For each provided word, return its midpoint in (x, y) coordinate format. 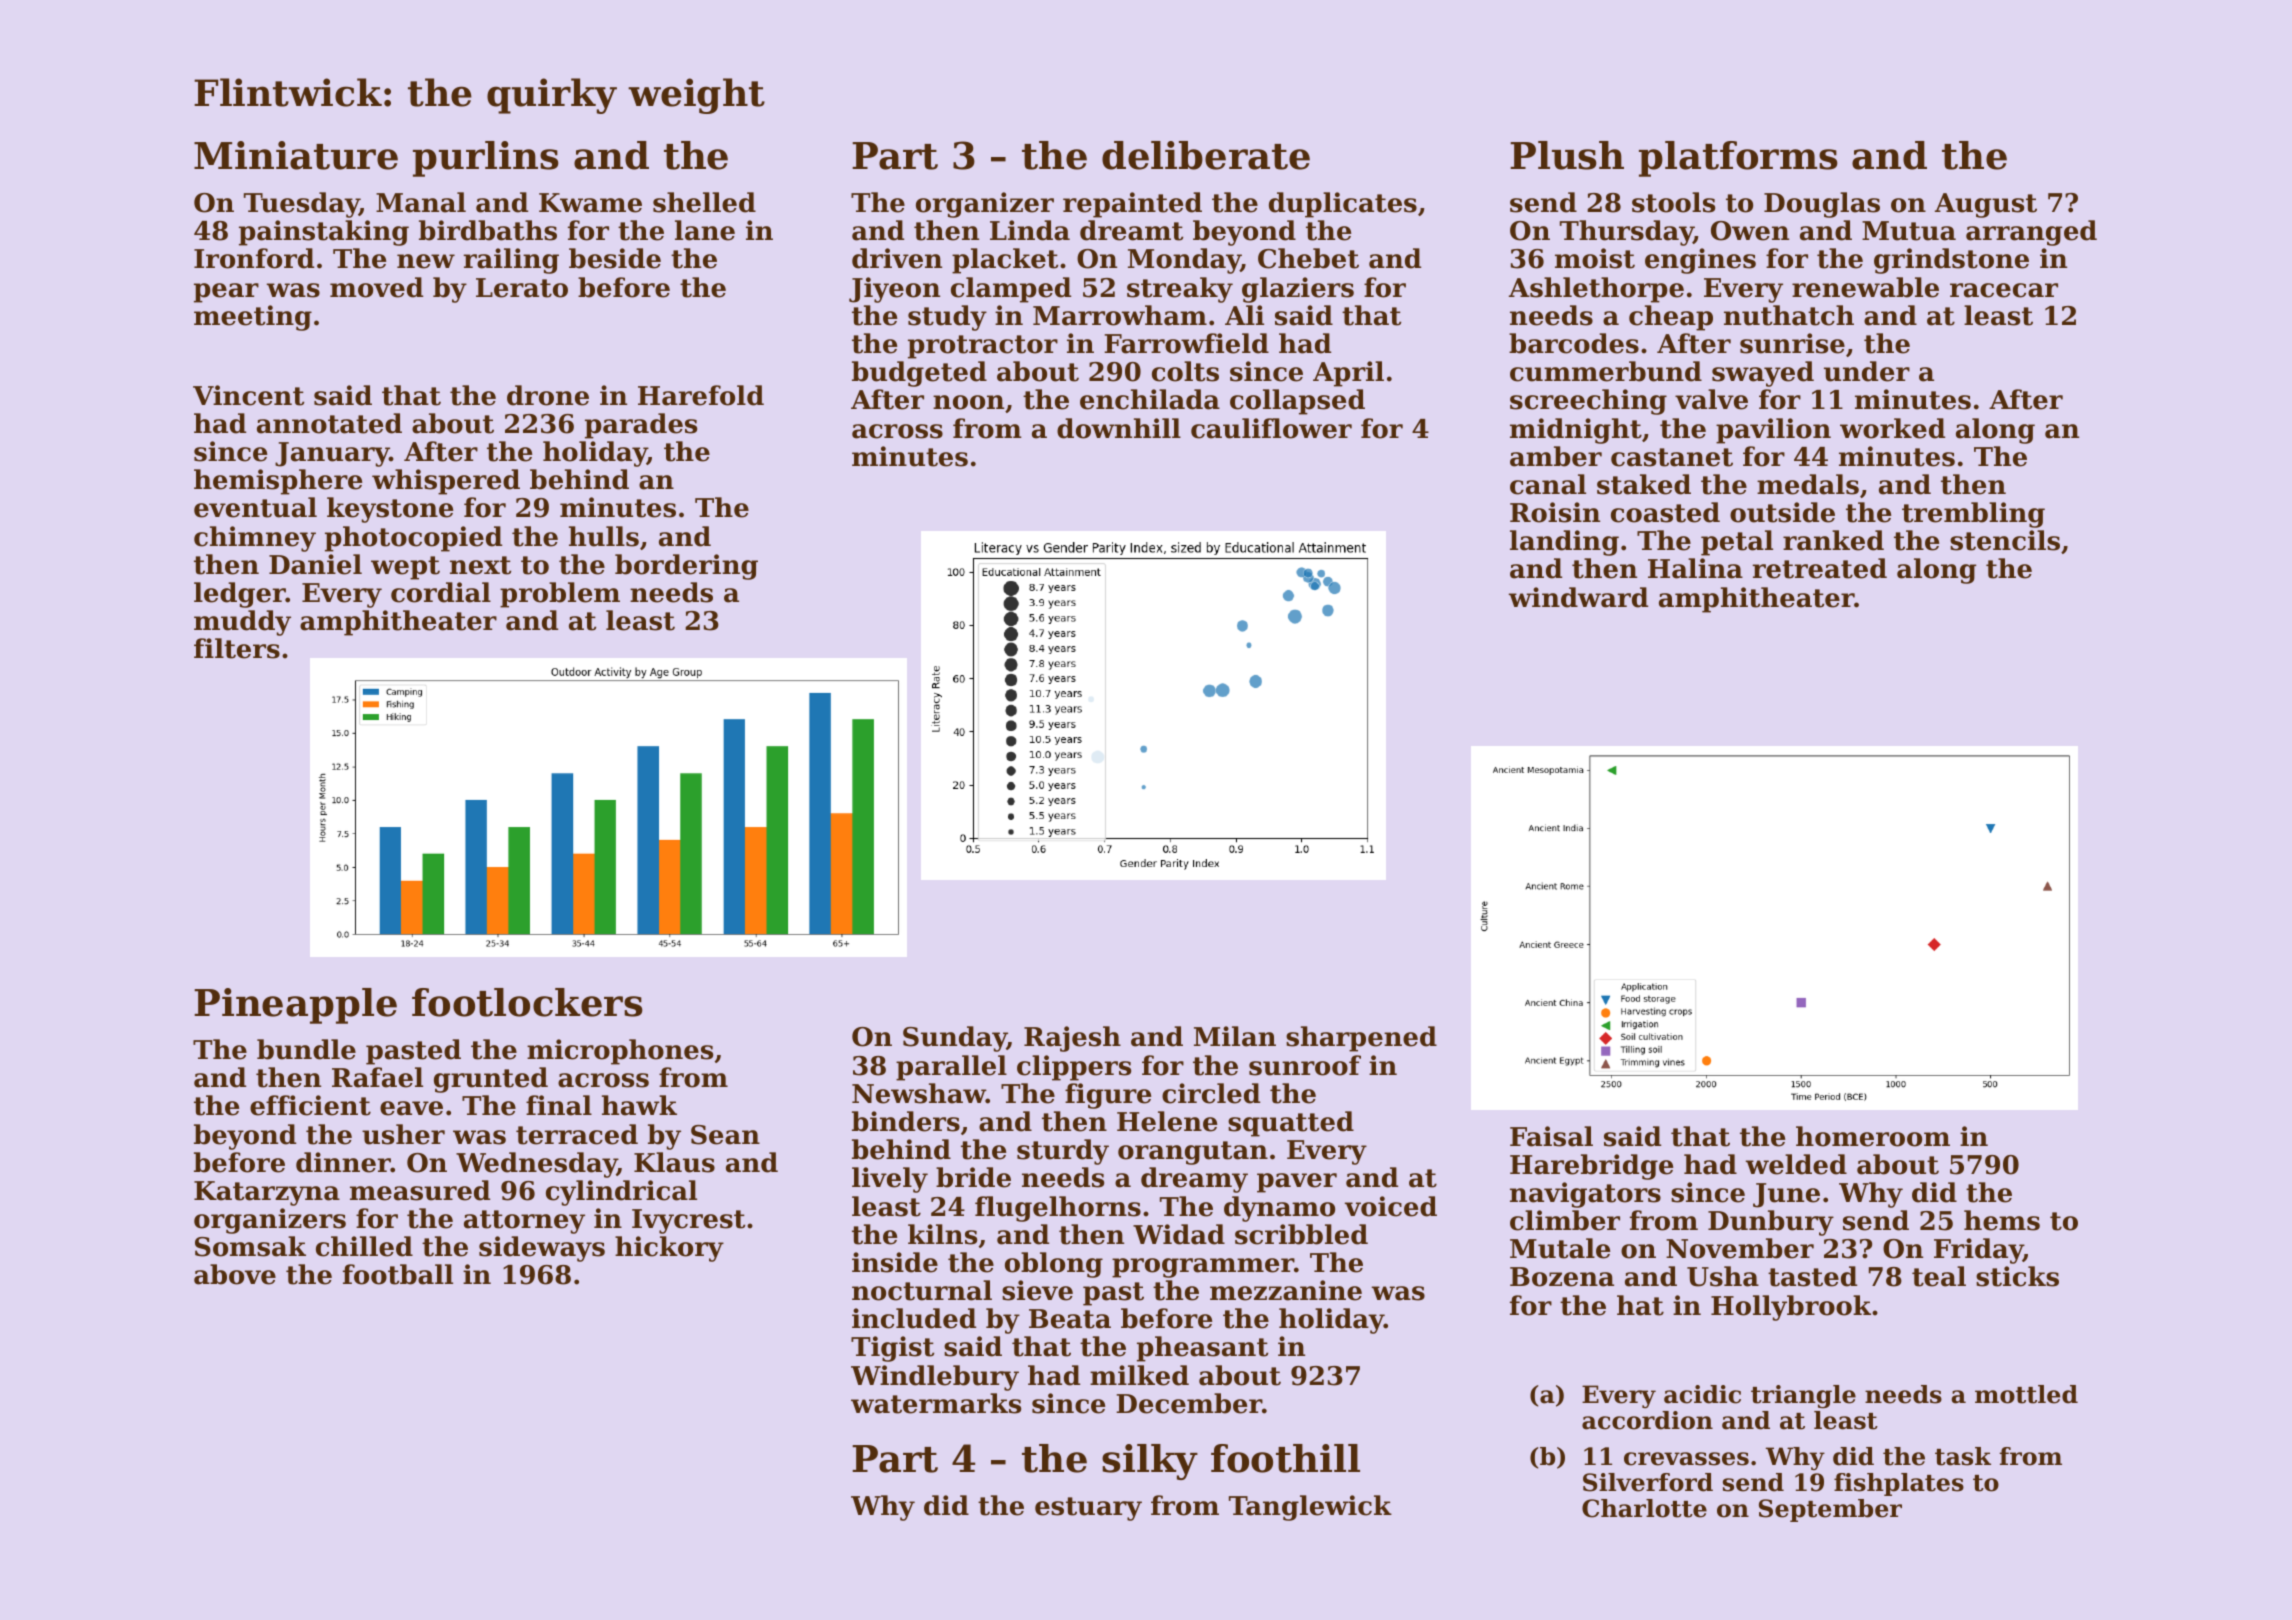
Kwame (590, 203)
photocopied (413, 539)
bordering (686, 567)
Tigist (892, 1349)
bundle (306, 1049)
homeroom (1873, 1136)
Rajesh (1072, 1039)
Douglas (1822, 205)
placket (1005, 261)
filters (237, 648)
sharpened (1361, 1039)
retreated (1819, 568)
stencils (2005, 540)
